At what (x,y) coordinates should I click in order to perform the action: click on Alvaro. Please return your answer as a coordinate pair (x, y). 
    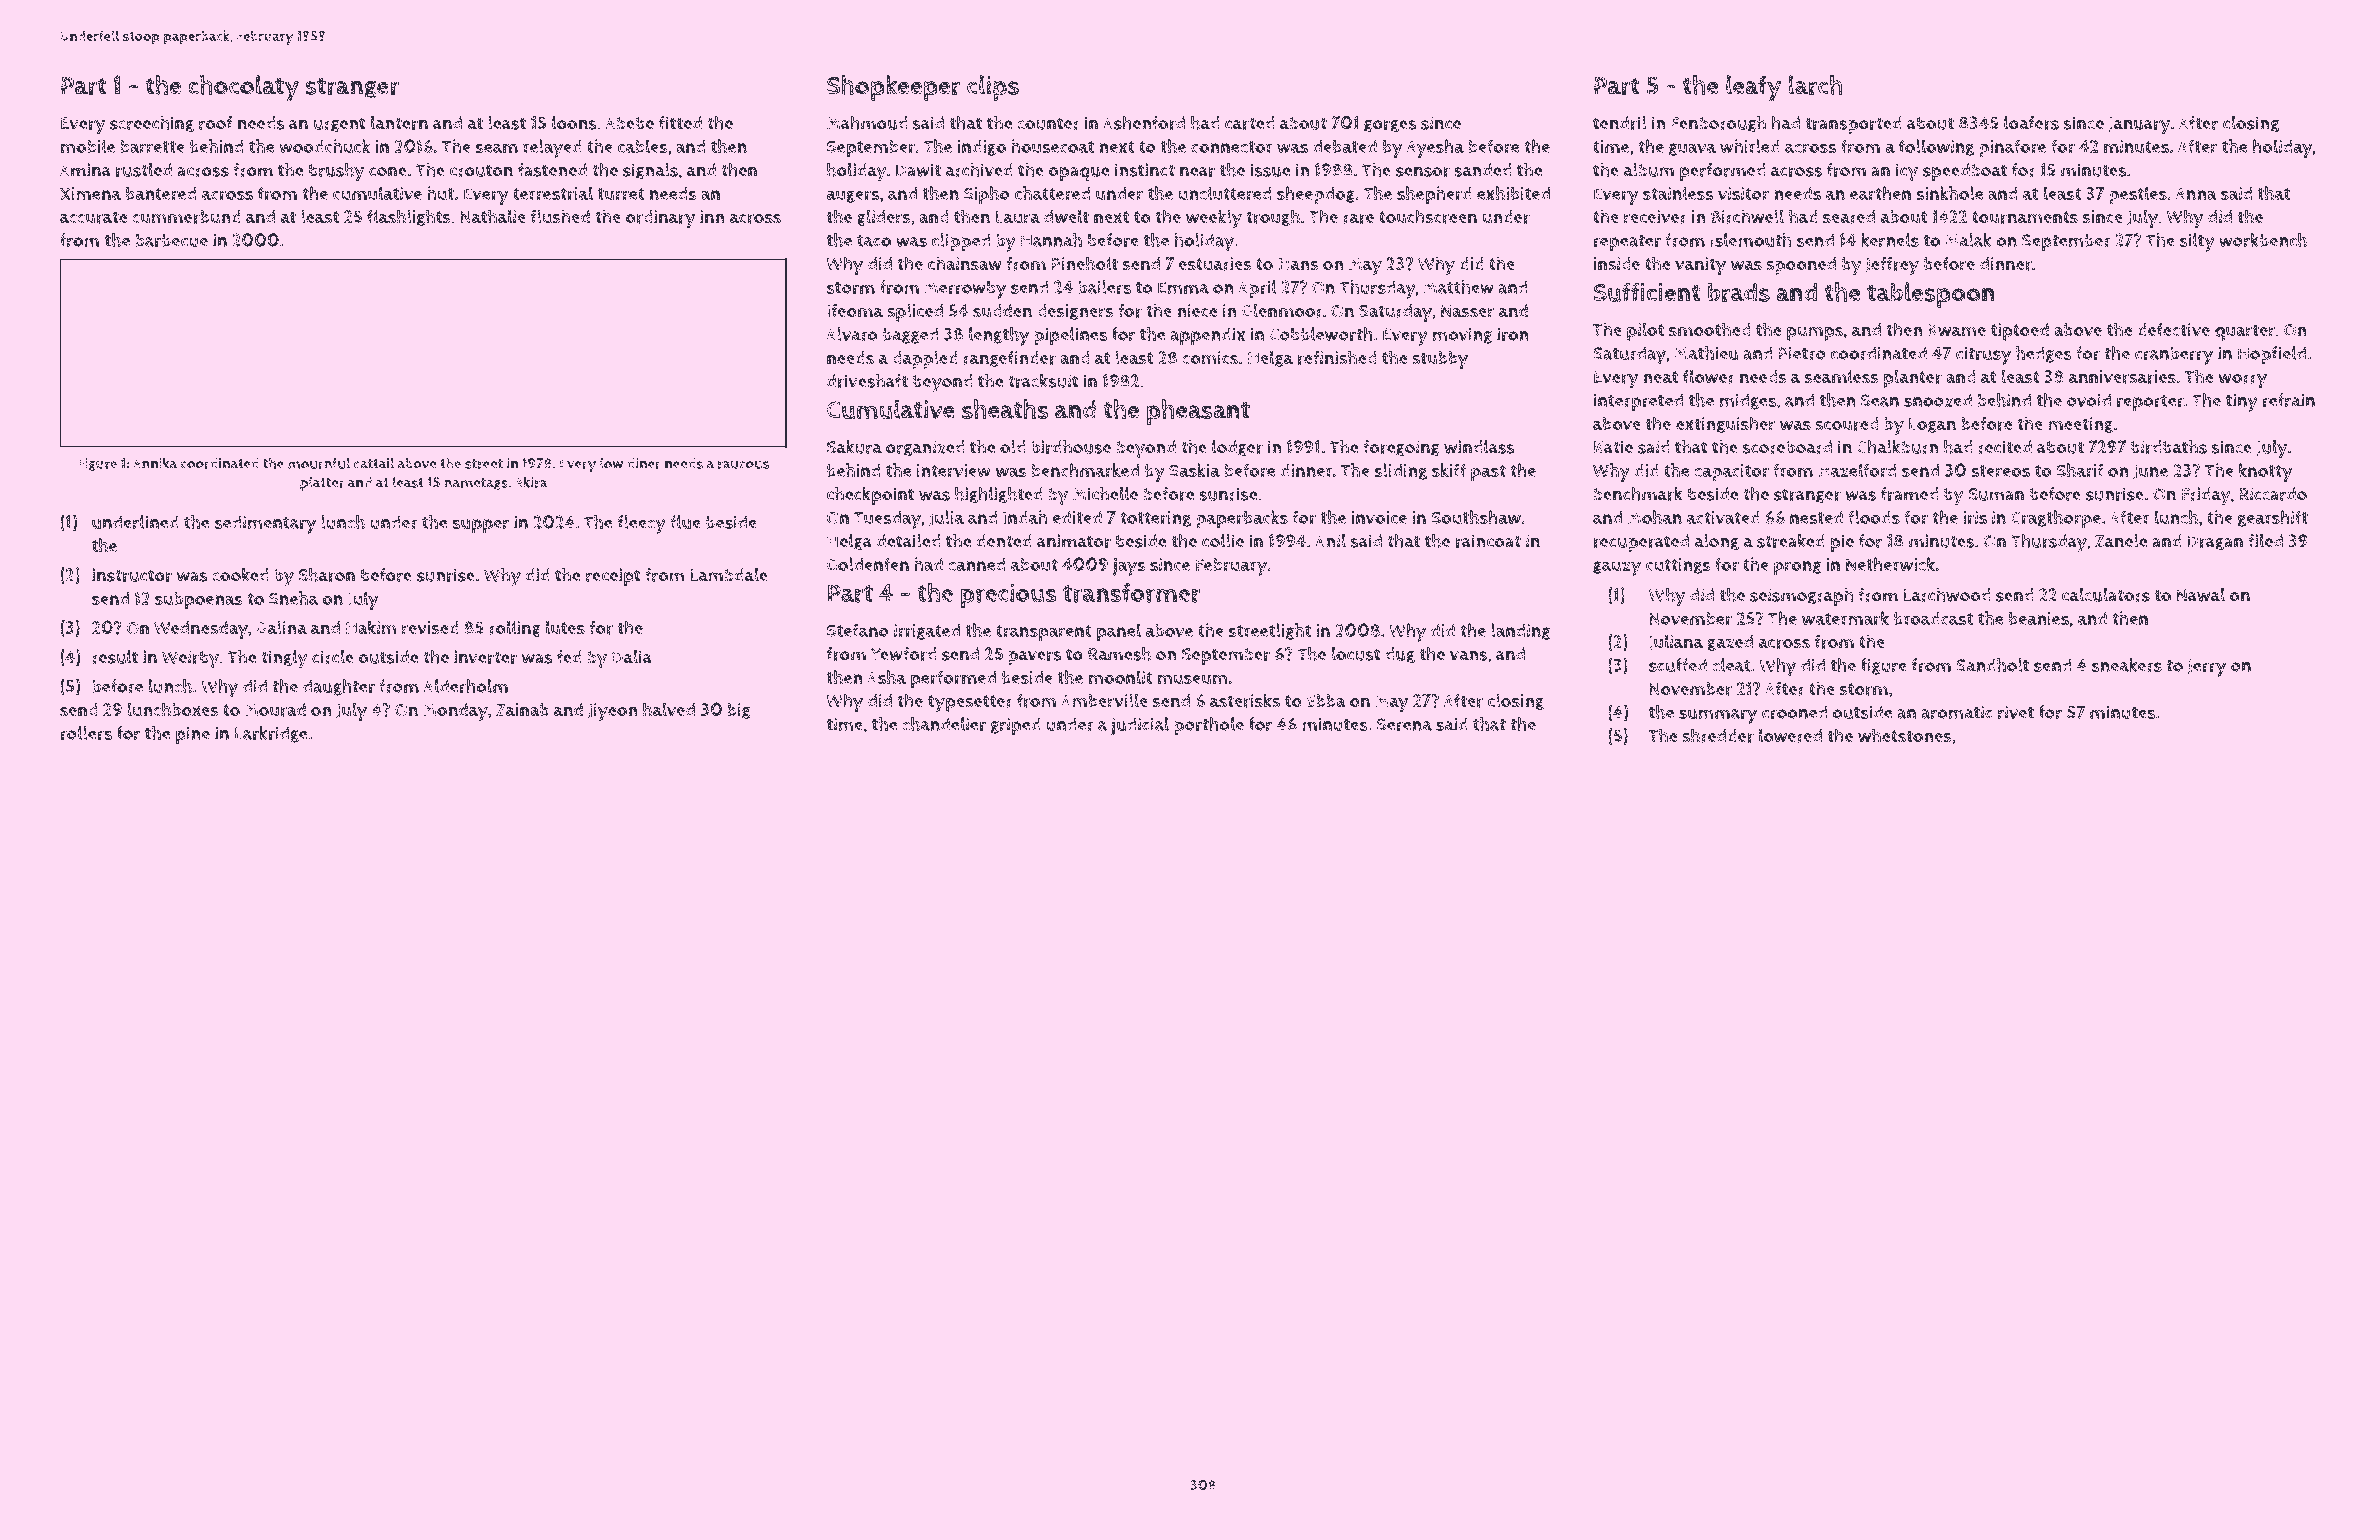
    Looking at the image, I should click on (852, 334).
